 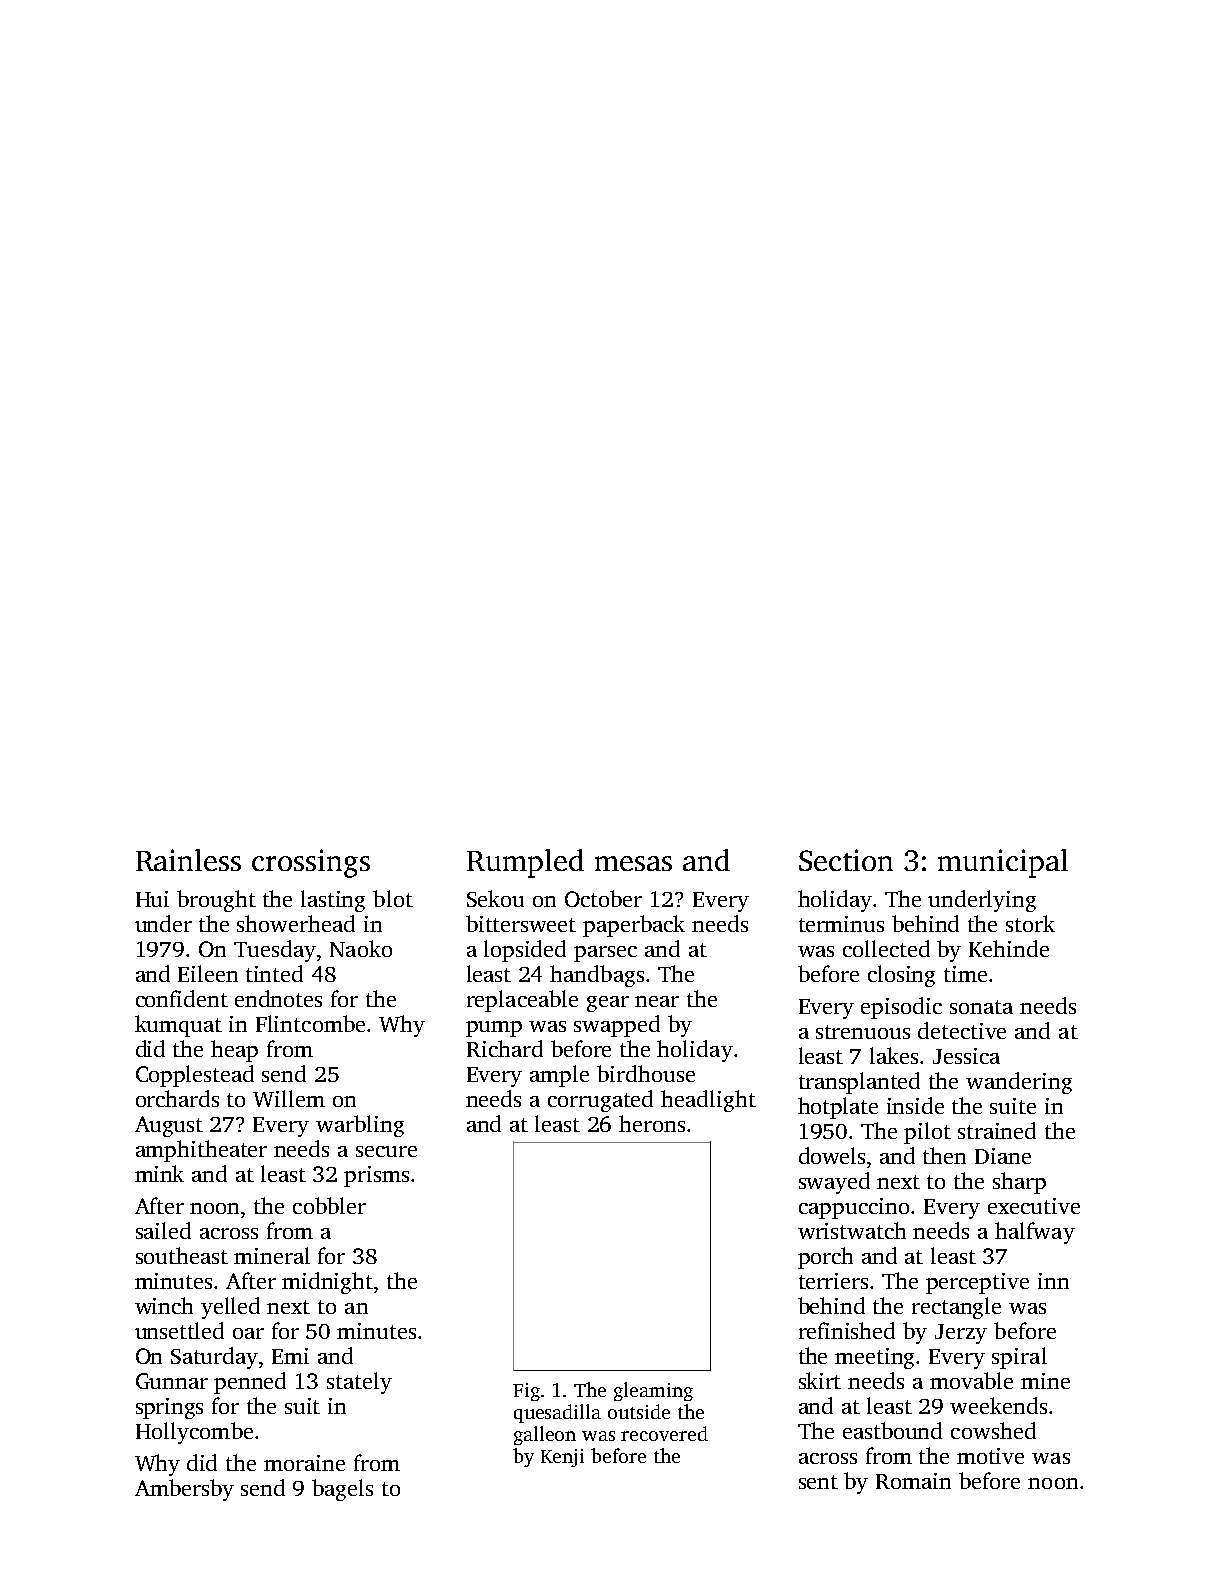 I want to click on Section, so click(x=846, y=860).
